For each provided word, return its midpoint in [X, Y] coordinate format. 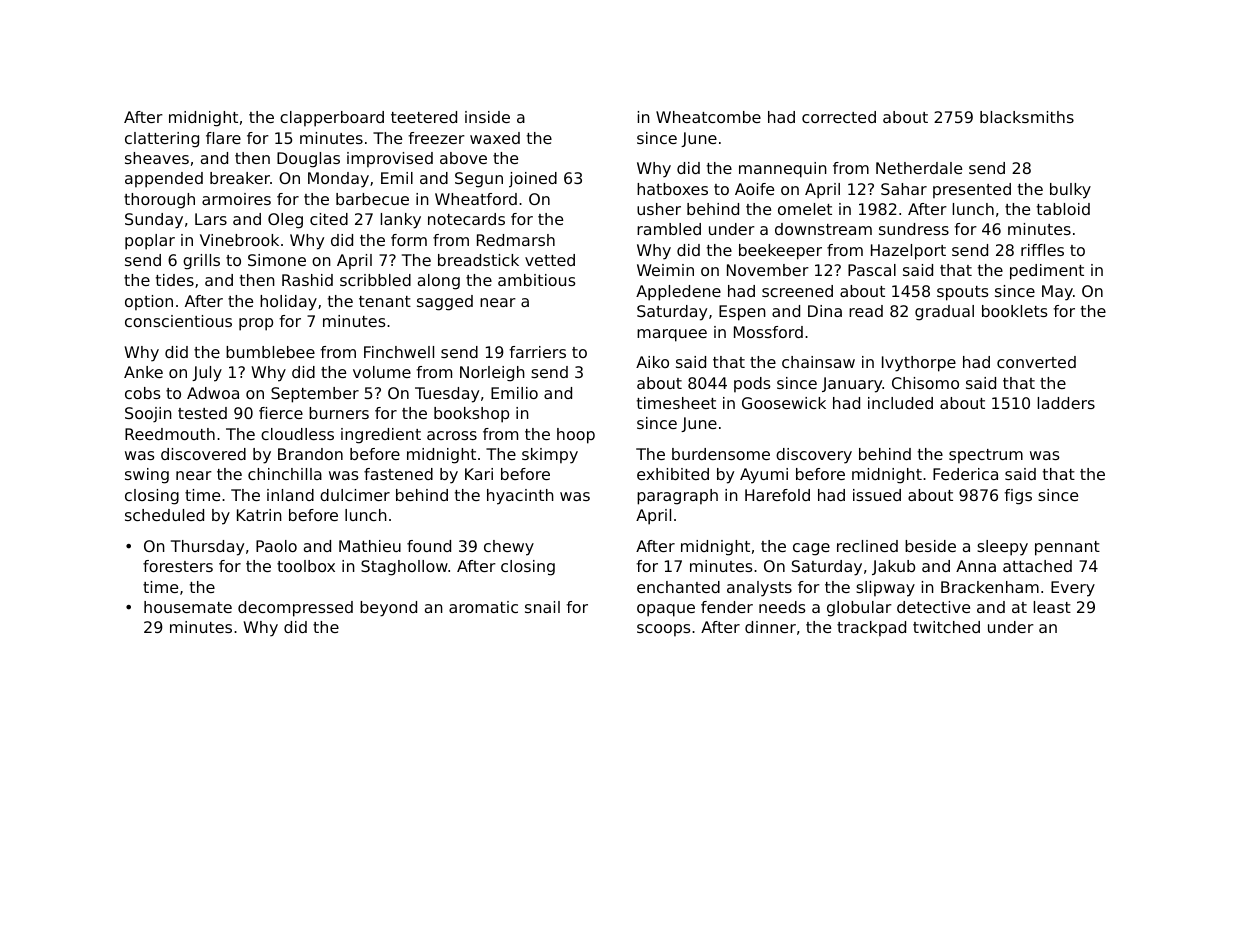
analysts [759, 589]
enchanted [678, 587]
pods [752, 384]
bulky [1070, 191]
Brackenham [990, 587]
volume [382, 372]
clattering [162, 140]
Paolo [276, 546]
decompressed [295, 609]
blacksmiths [1027, 117]
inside [487, 117]
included [900, 403]
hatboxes [672, 189]
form [409, 240]
